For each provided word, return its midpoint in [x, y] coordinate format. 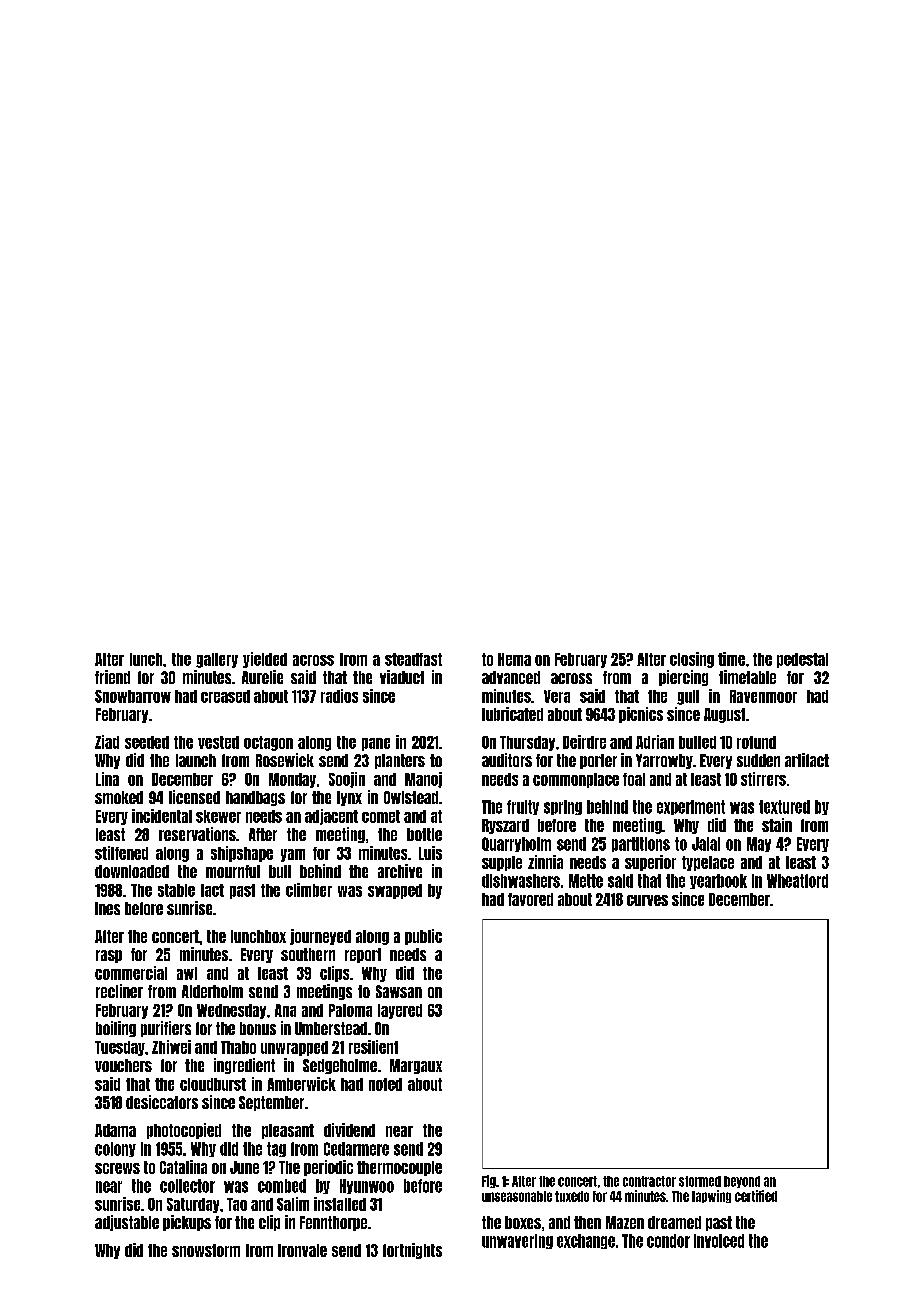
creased [225, 696]
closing [692, 660]
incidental [162, 816]
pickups [187, 1223]
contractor [649, 1181]
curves [647, 900]
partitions [641, 844]
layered [400, 1011]
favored [530, 899]
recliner [119, 991]
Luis [430, 853]
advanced [511, 677]
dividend [349, 1130]
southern [308, 954]
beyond [742, 1182]
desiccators [162, 1102]
